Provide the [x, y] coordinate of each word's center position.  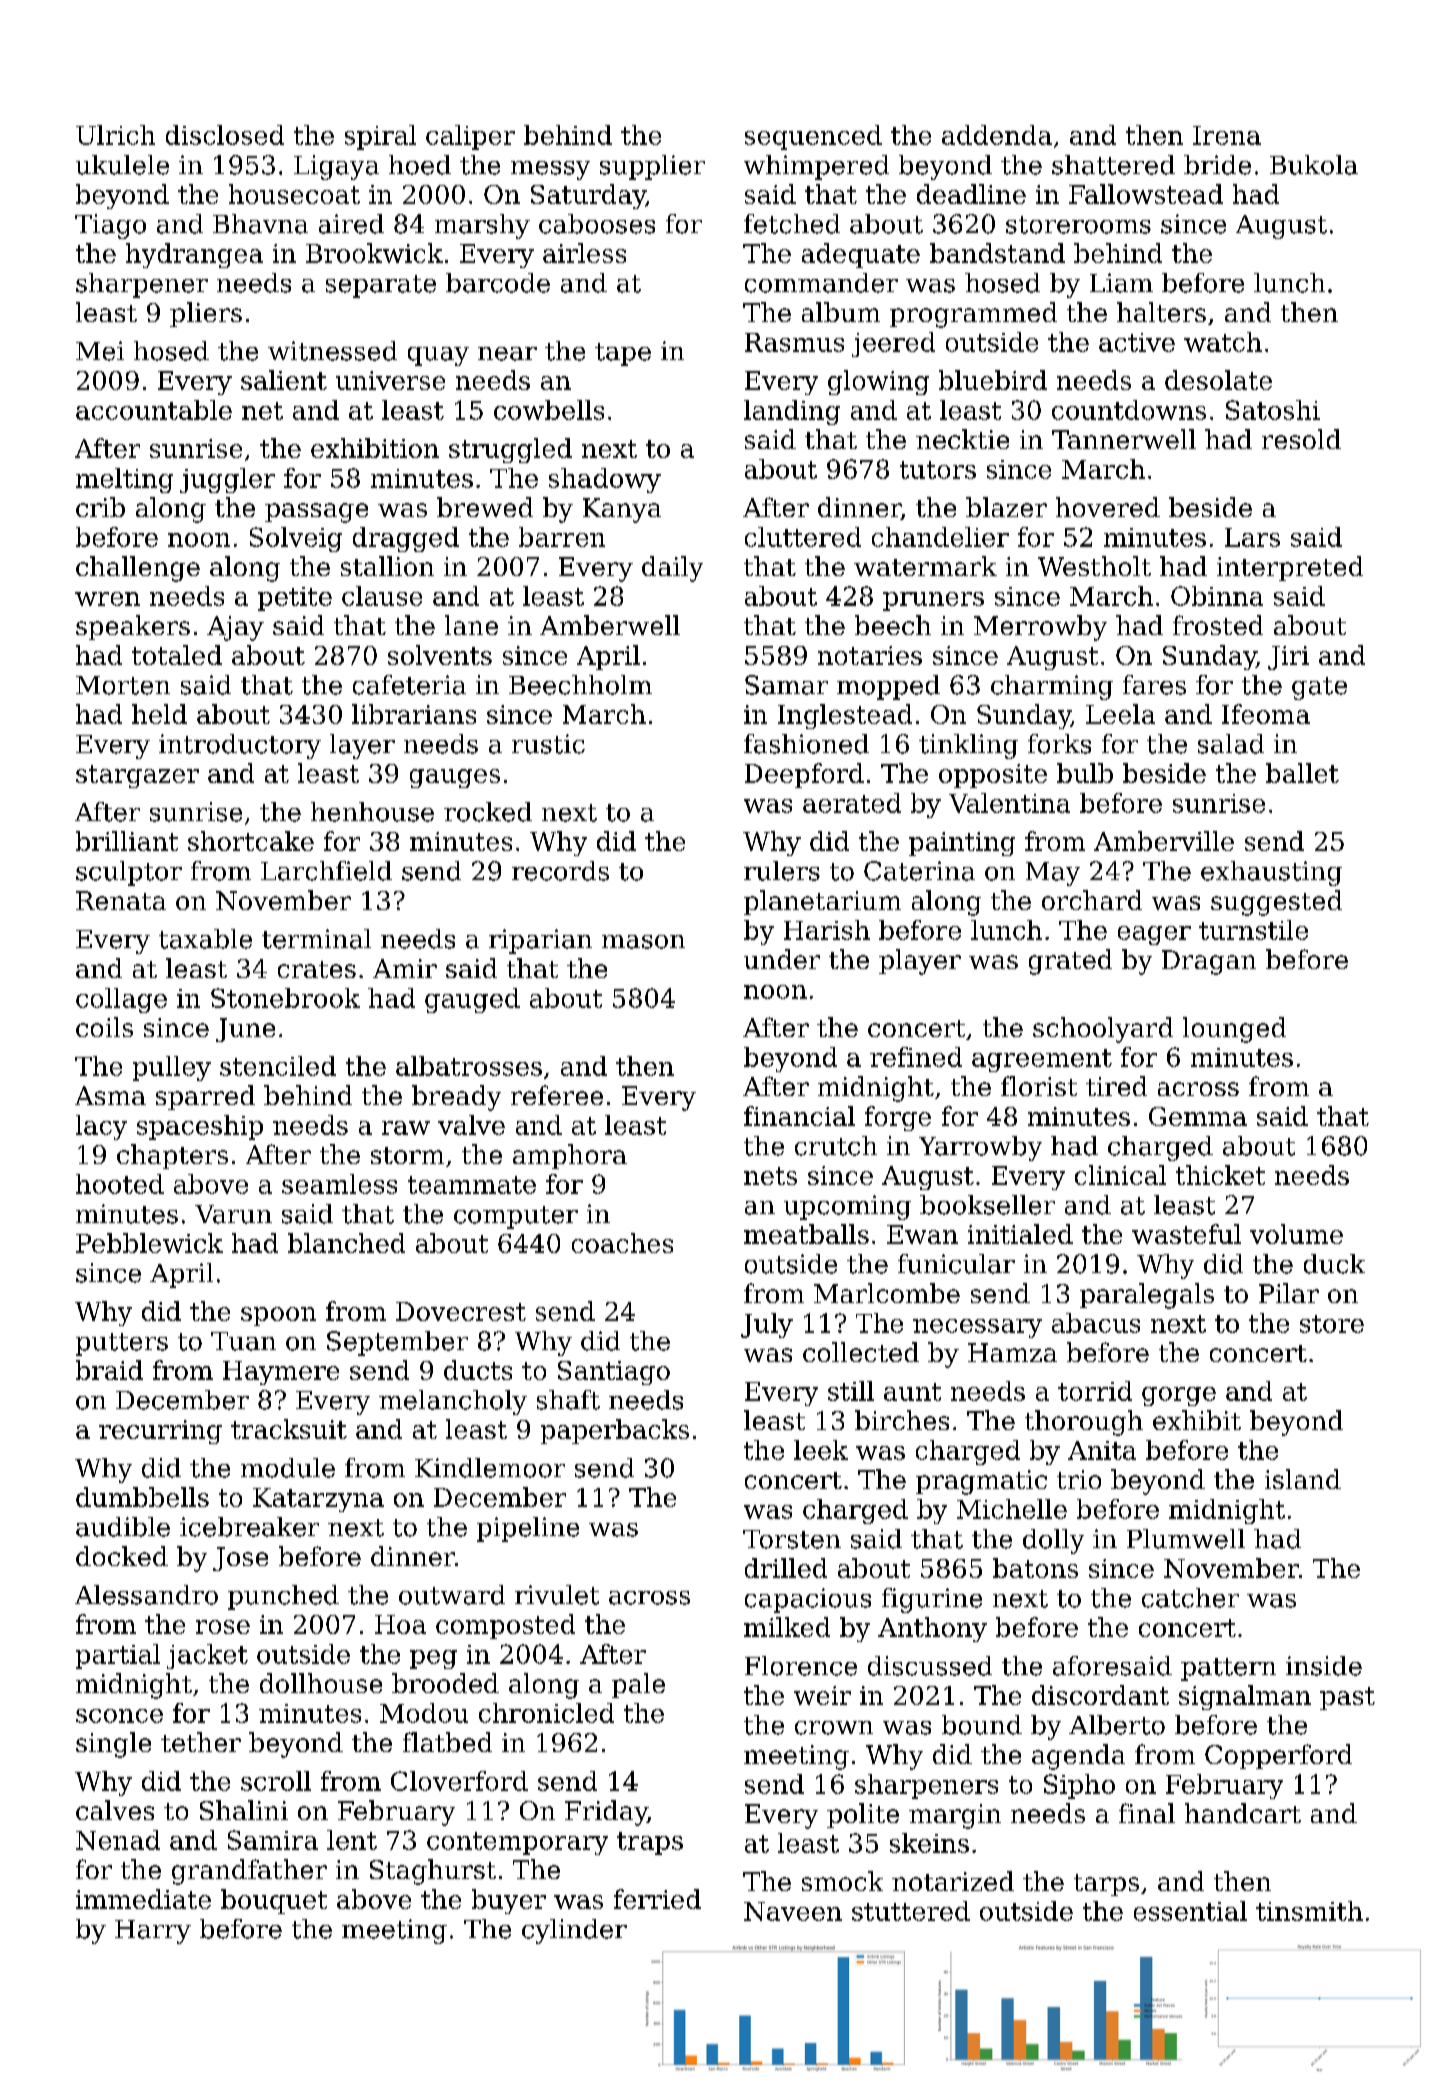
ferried [657, 1899]
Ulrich [115, 135]
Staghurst [433, 1872]
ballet [1302, 773]
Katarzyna [318, 1500]
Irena [1227, 135]
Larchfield [326, 871]
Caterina [919, 871]
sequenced [813, 137]
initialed [1020, 1234]
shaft [568, 1400]
